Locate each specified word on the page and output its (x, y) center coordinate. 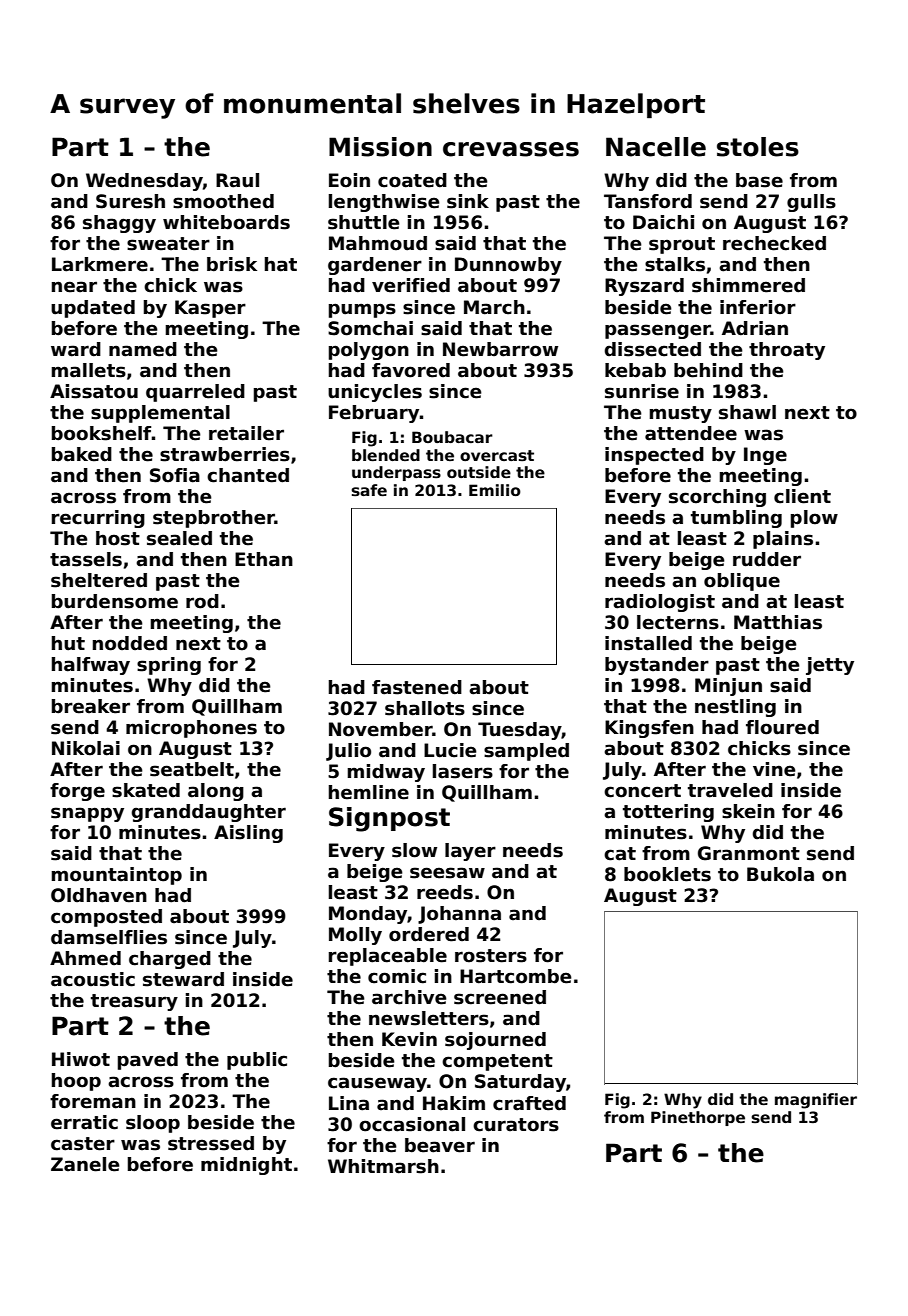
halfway (91, 666)
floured (782, 727)
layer (470, 852)
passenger (658, 331)
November (381, 729)
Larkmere (100, 264)
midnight (246, 1166)
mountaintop (116, 876)
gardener (375, 266)
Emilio (495, 490)
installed (648, 643)
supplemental (160, 414)
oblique (742, 582)
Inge (765, 456)
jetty (830, 666)
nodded (130, 643)
